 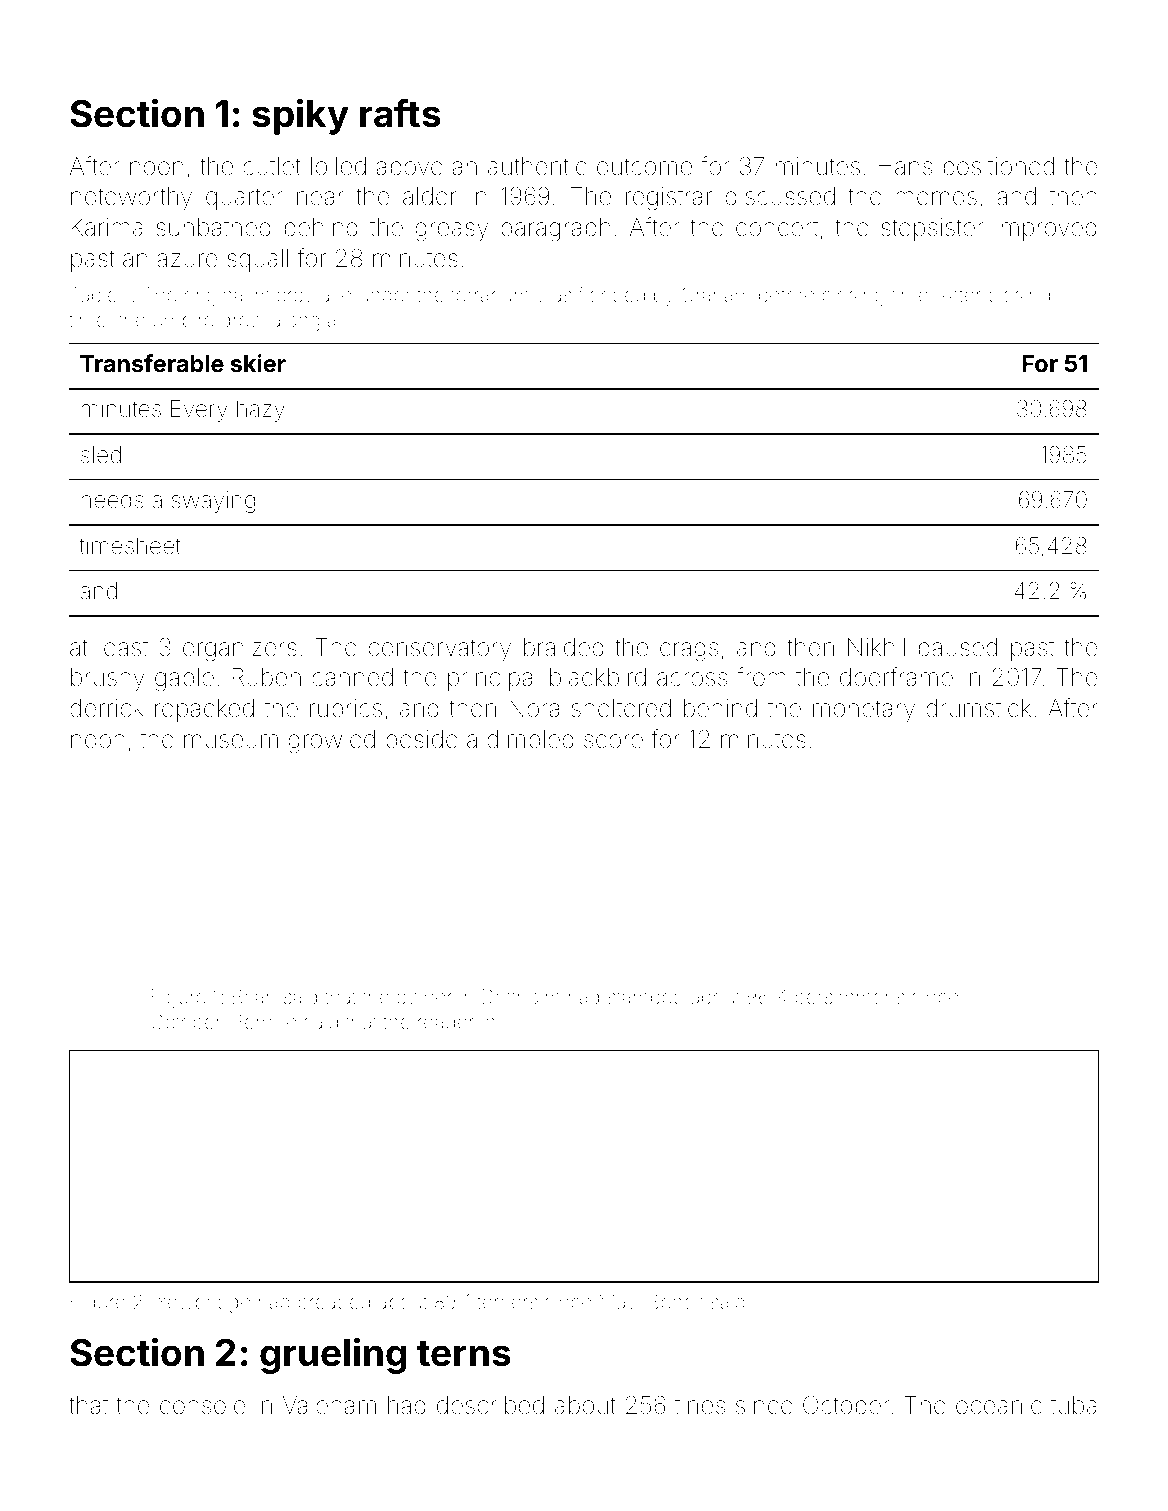 What do you see at coordinates (261, 411) in the screenshot?
I see `hazy` at bounding box center [261, 411].
